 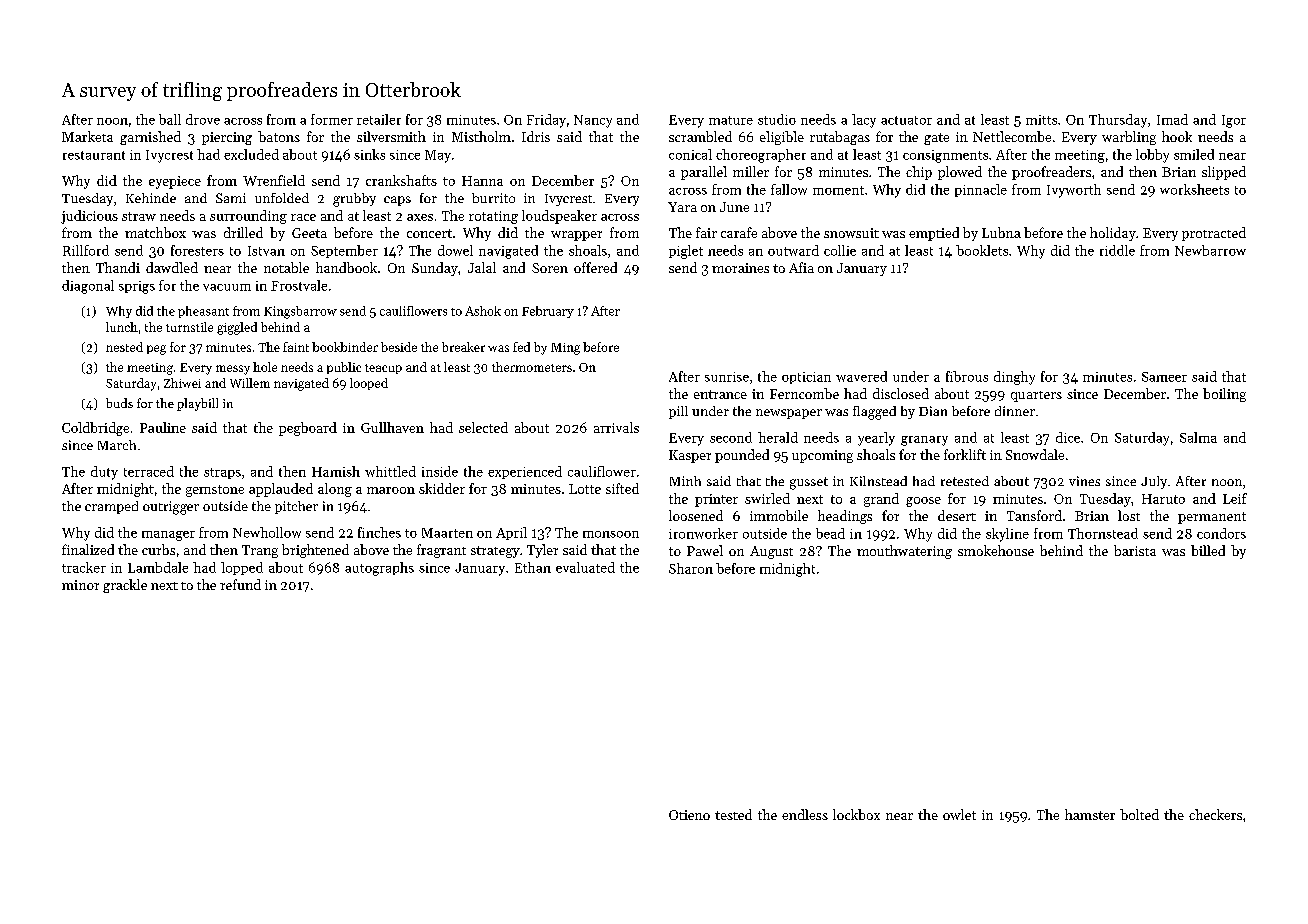 What do you see at coordinates (689, 815) in the screenshot?
I see `Otieno` at bounding box center [689, 815].
